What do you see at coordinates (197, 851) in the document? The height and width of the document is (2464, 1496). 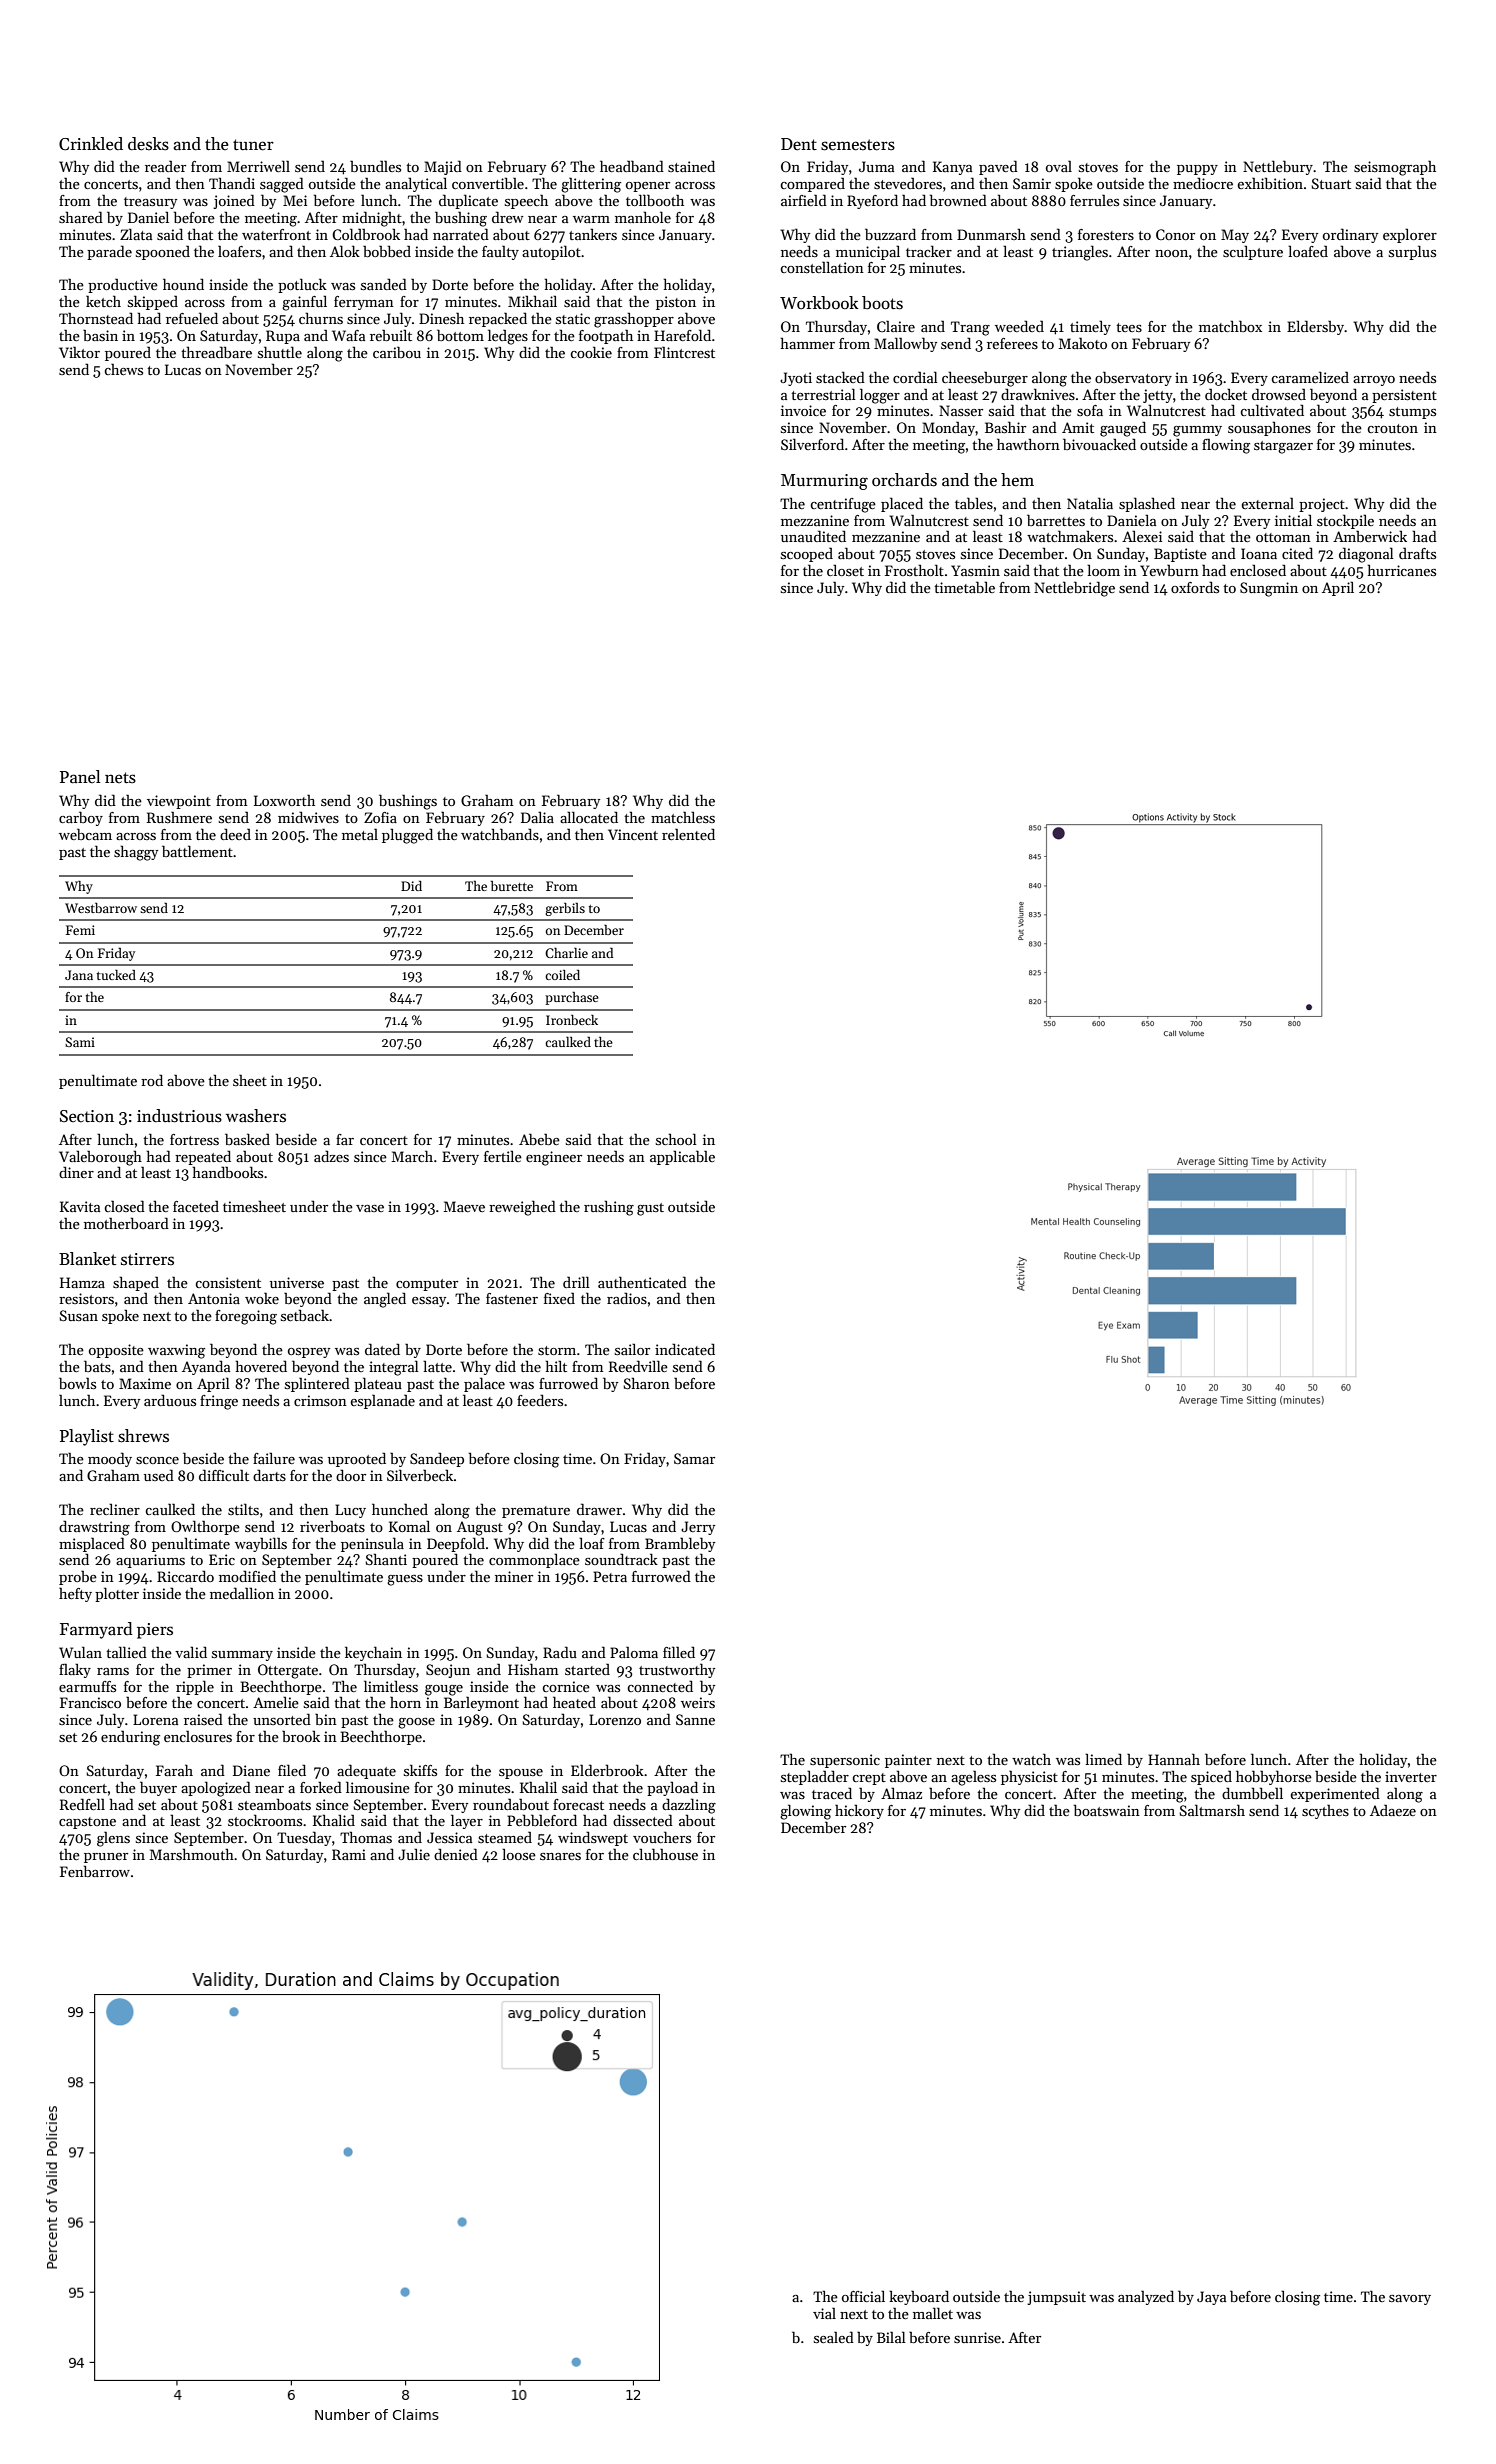 I see `battlement` at bounding box center [197, 851].
